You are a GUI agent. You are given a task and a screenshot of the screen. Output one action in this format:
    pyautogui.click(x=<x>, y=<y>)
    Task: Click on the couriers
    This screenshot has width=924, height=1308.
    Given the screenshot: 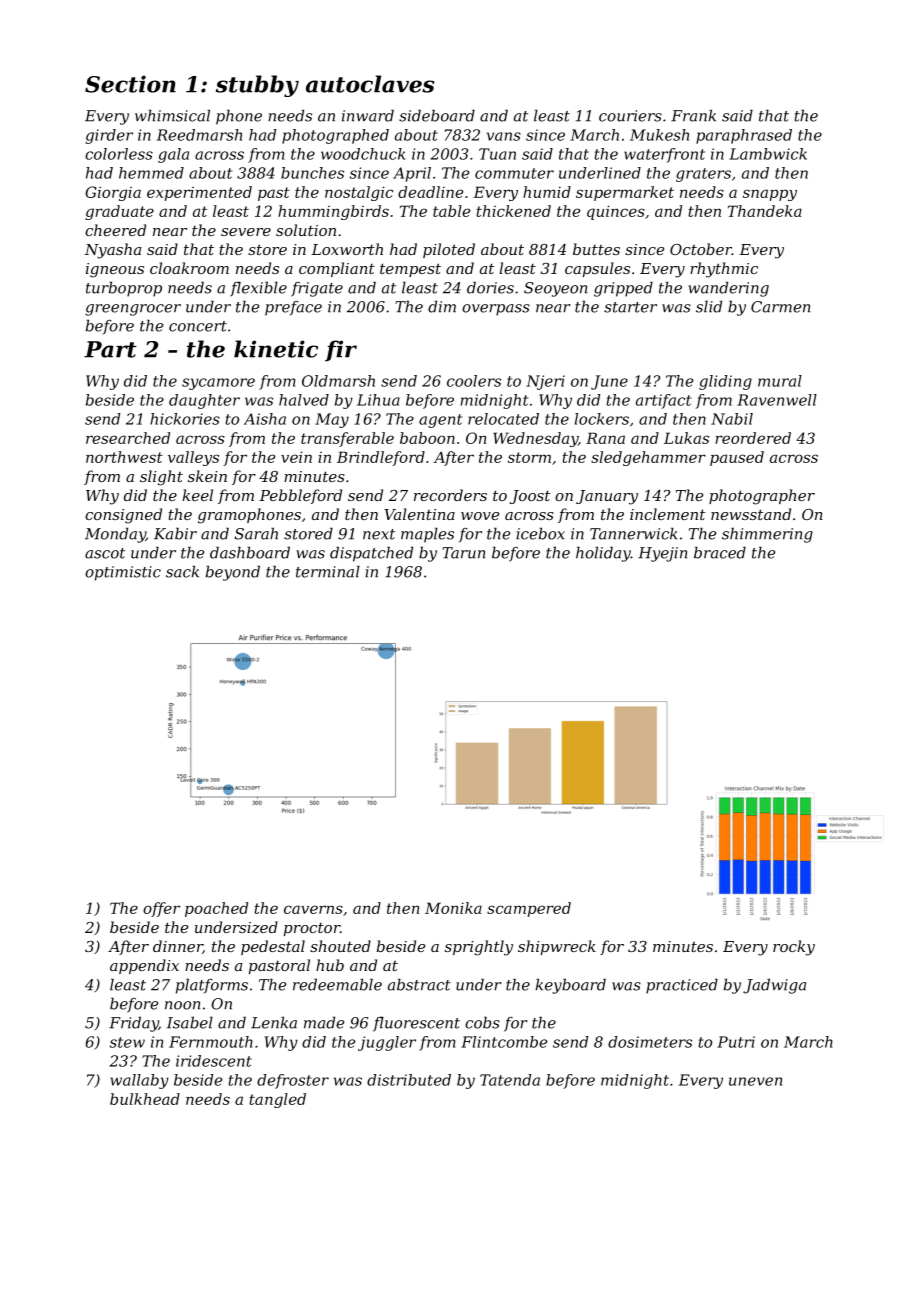 What is the action you would take?
    pyautogui.click(x=630, y=116)
